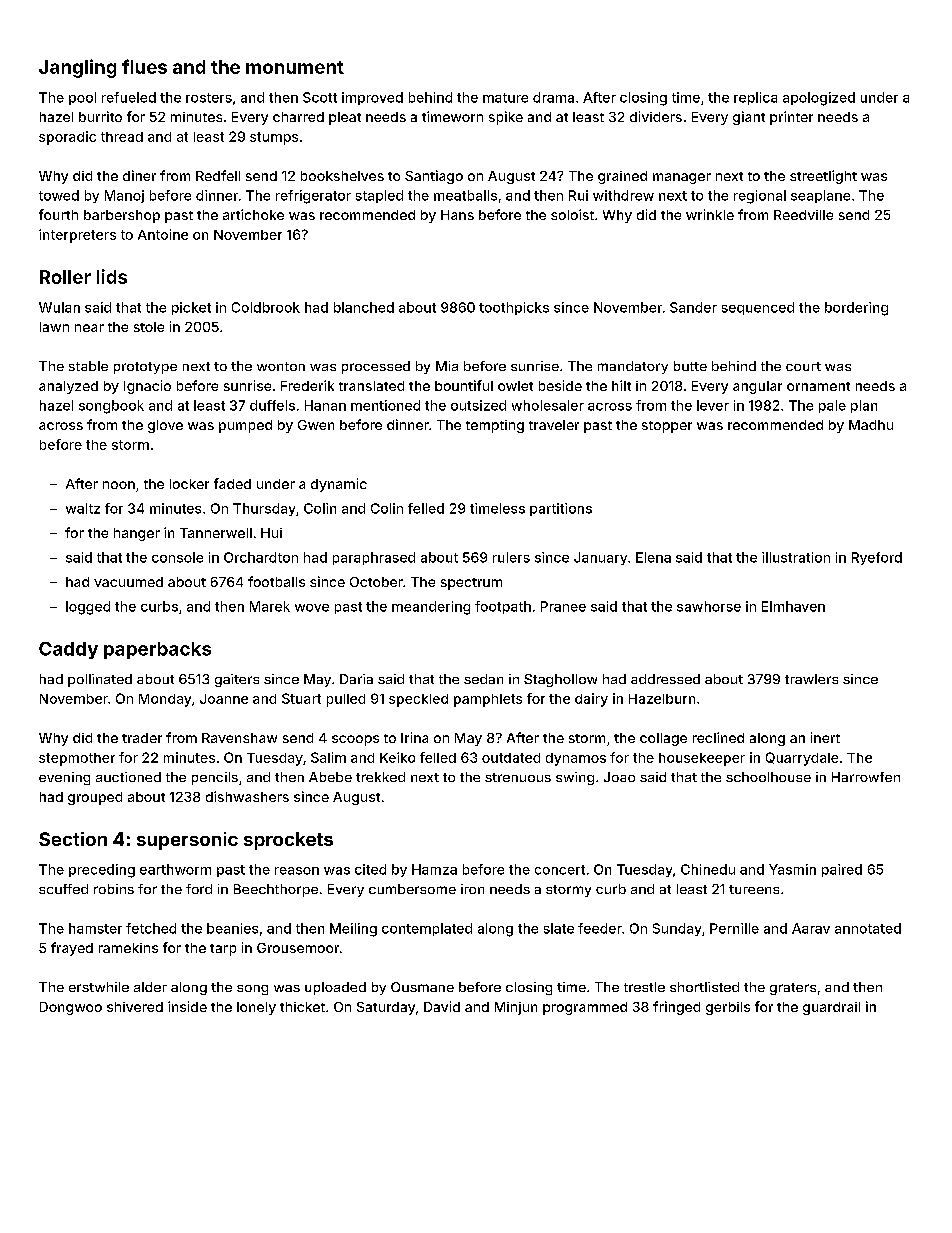 The width and height of the document is (952, 1233). Describe the element at coordinates (866, 777) in the document. I see `Harrowfen` at that location.
